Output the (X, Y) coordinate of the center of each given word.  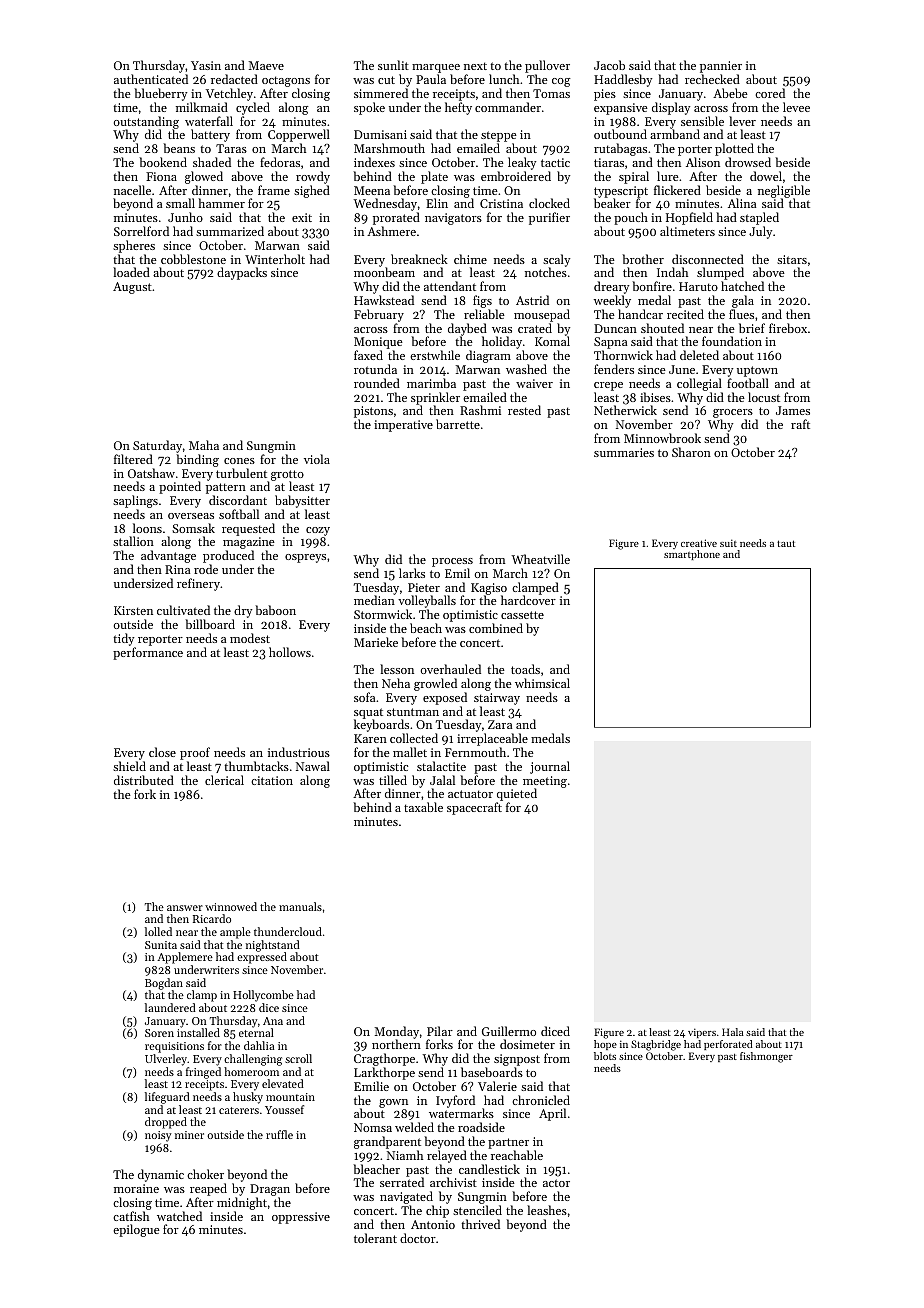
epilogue (136, 1230)
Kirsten (133, 610)
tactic (555, 162)
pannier (721, 67)
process (452, 562)
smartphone (692, 555)
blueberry (160, 94)
